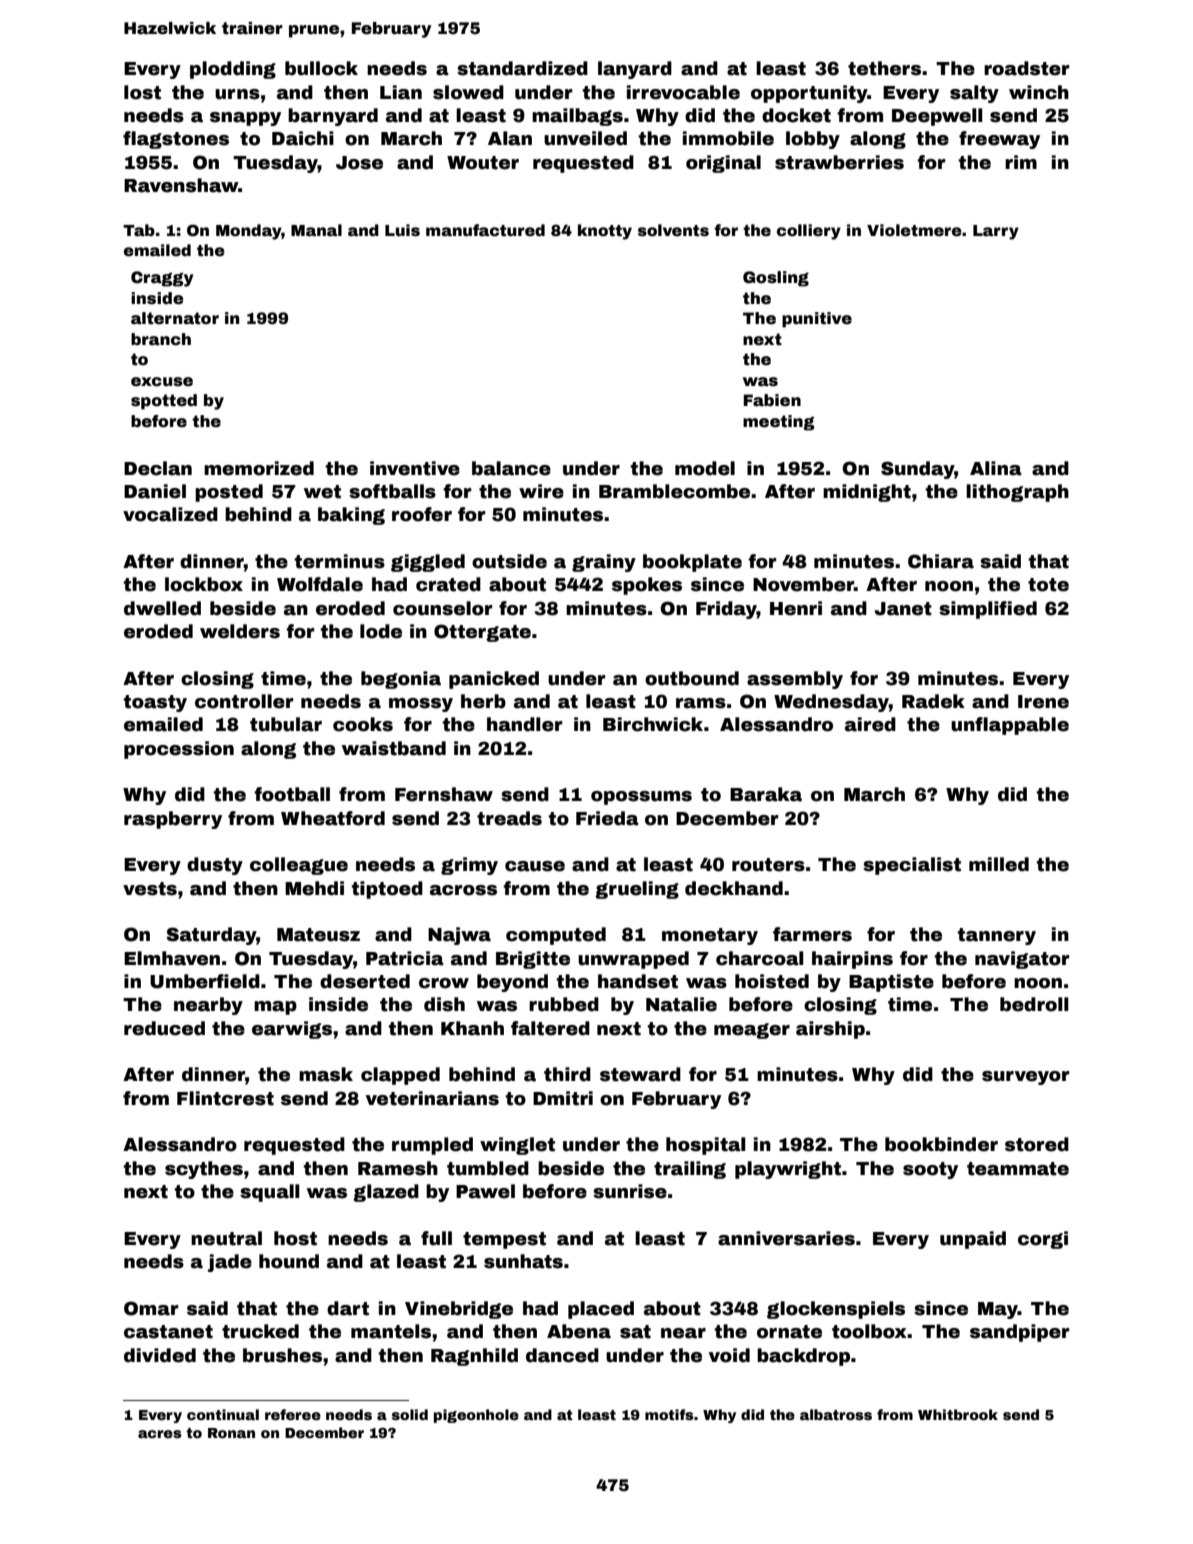  I want to click on outside, so click(509, 561).
